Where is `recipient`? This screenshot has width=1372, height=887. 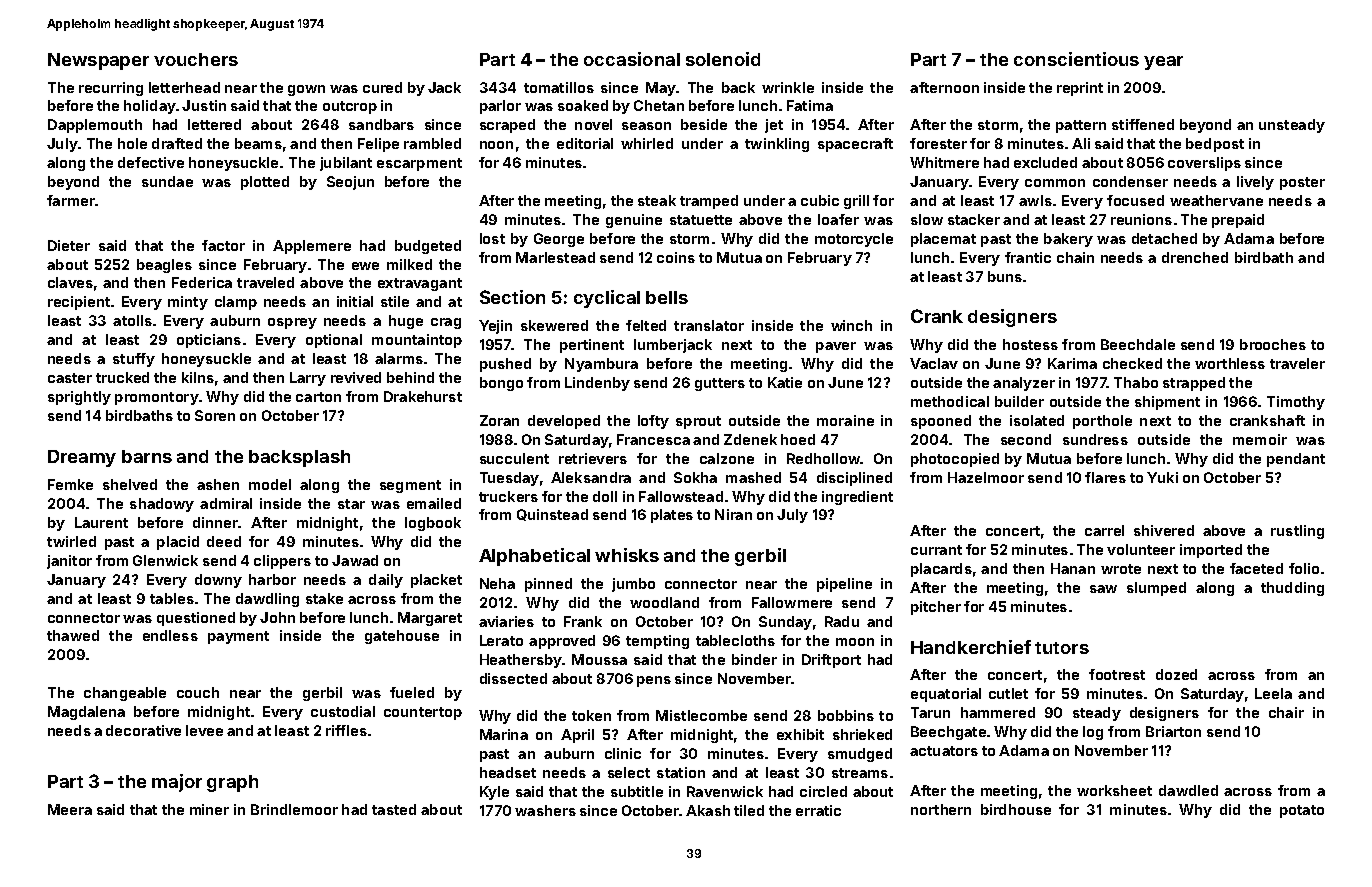 recipient is located at coordinates (79, 303).
